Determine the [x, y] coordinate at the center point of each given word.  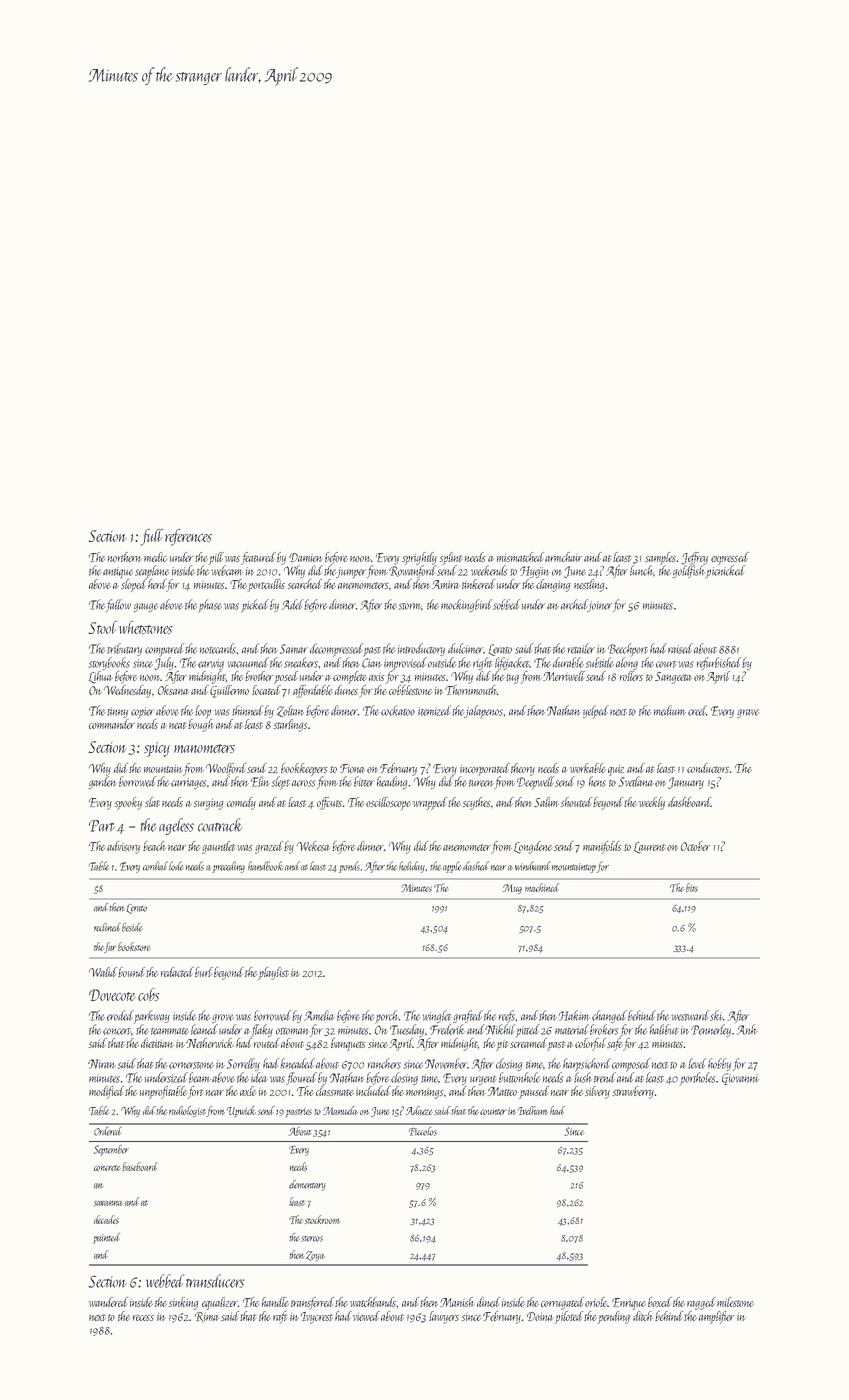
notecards [218, 648]
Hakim [574, 1015]
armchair [563, 557]
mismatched [520, 557]
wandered [108, 1302]
